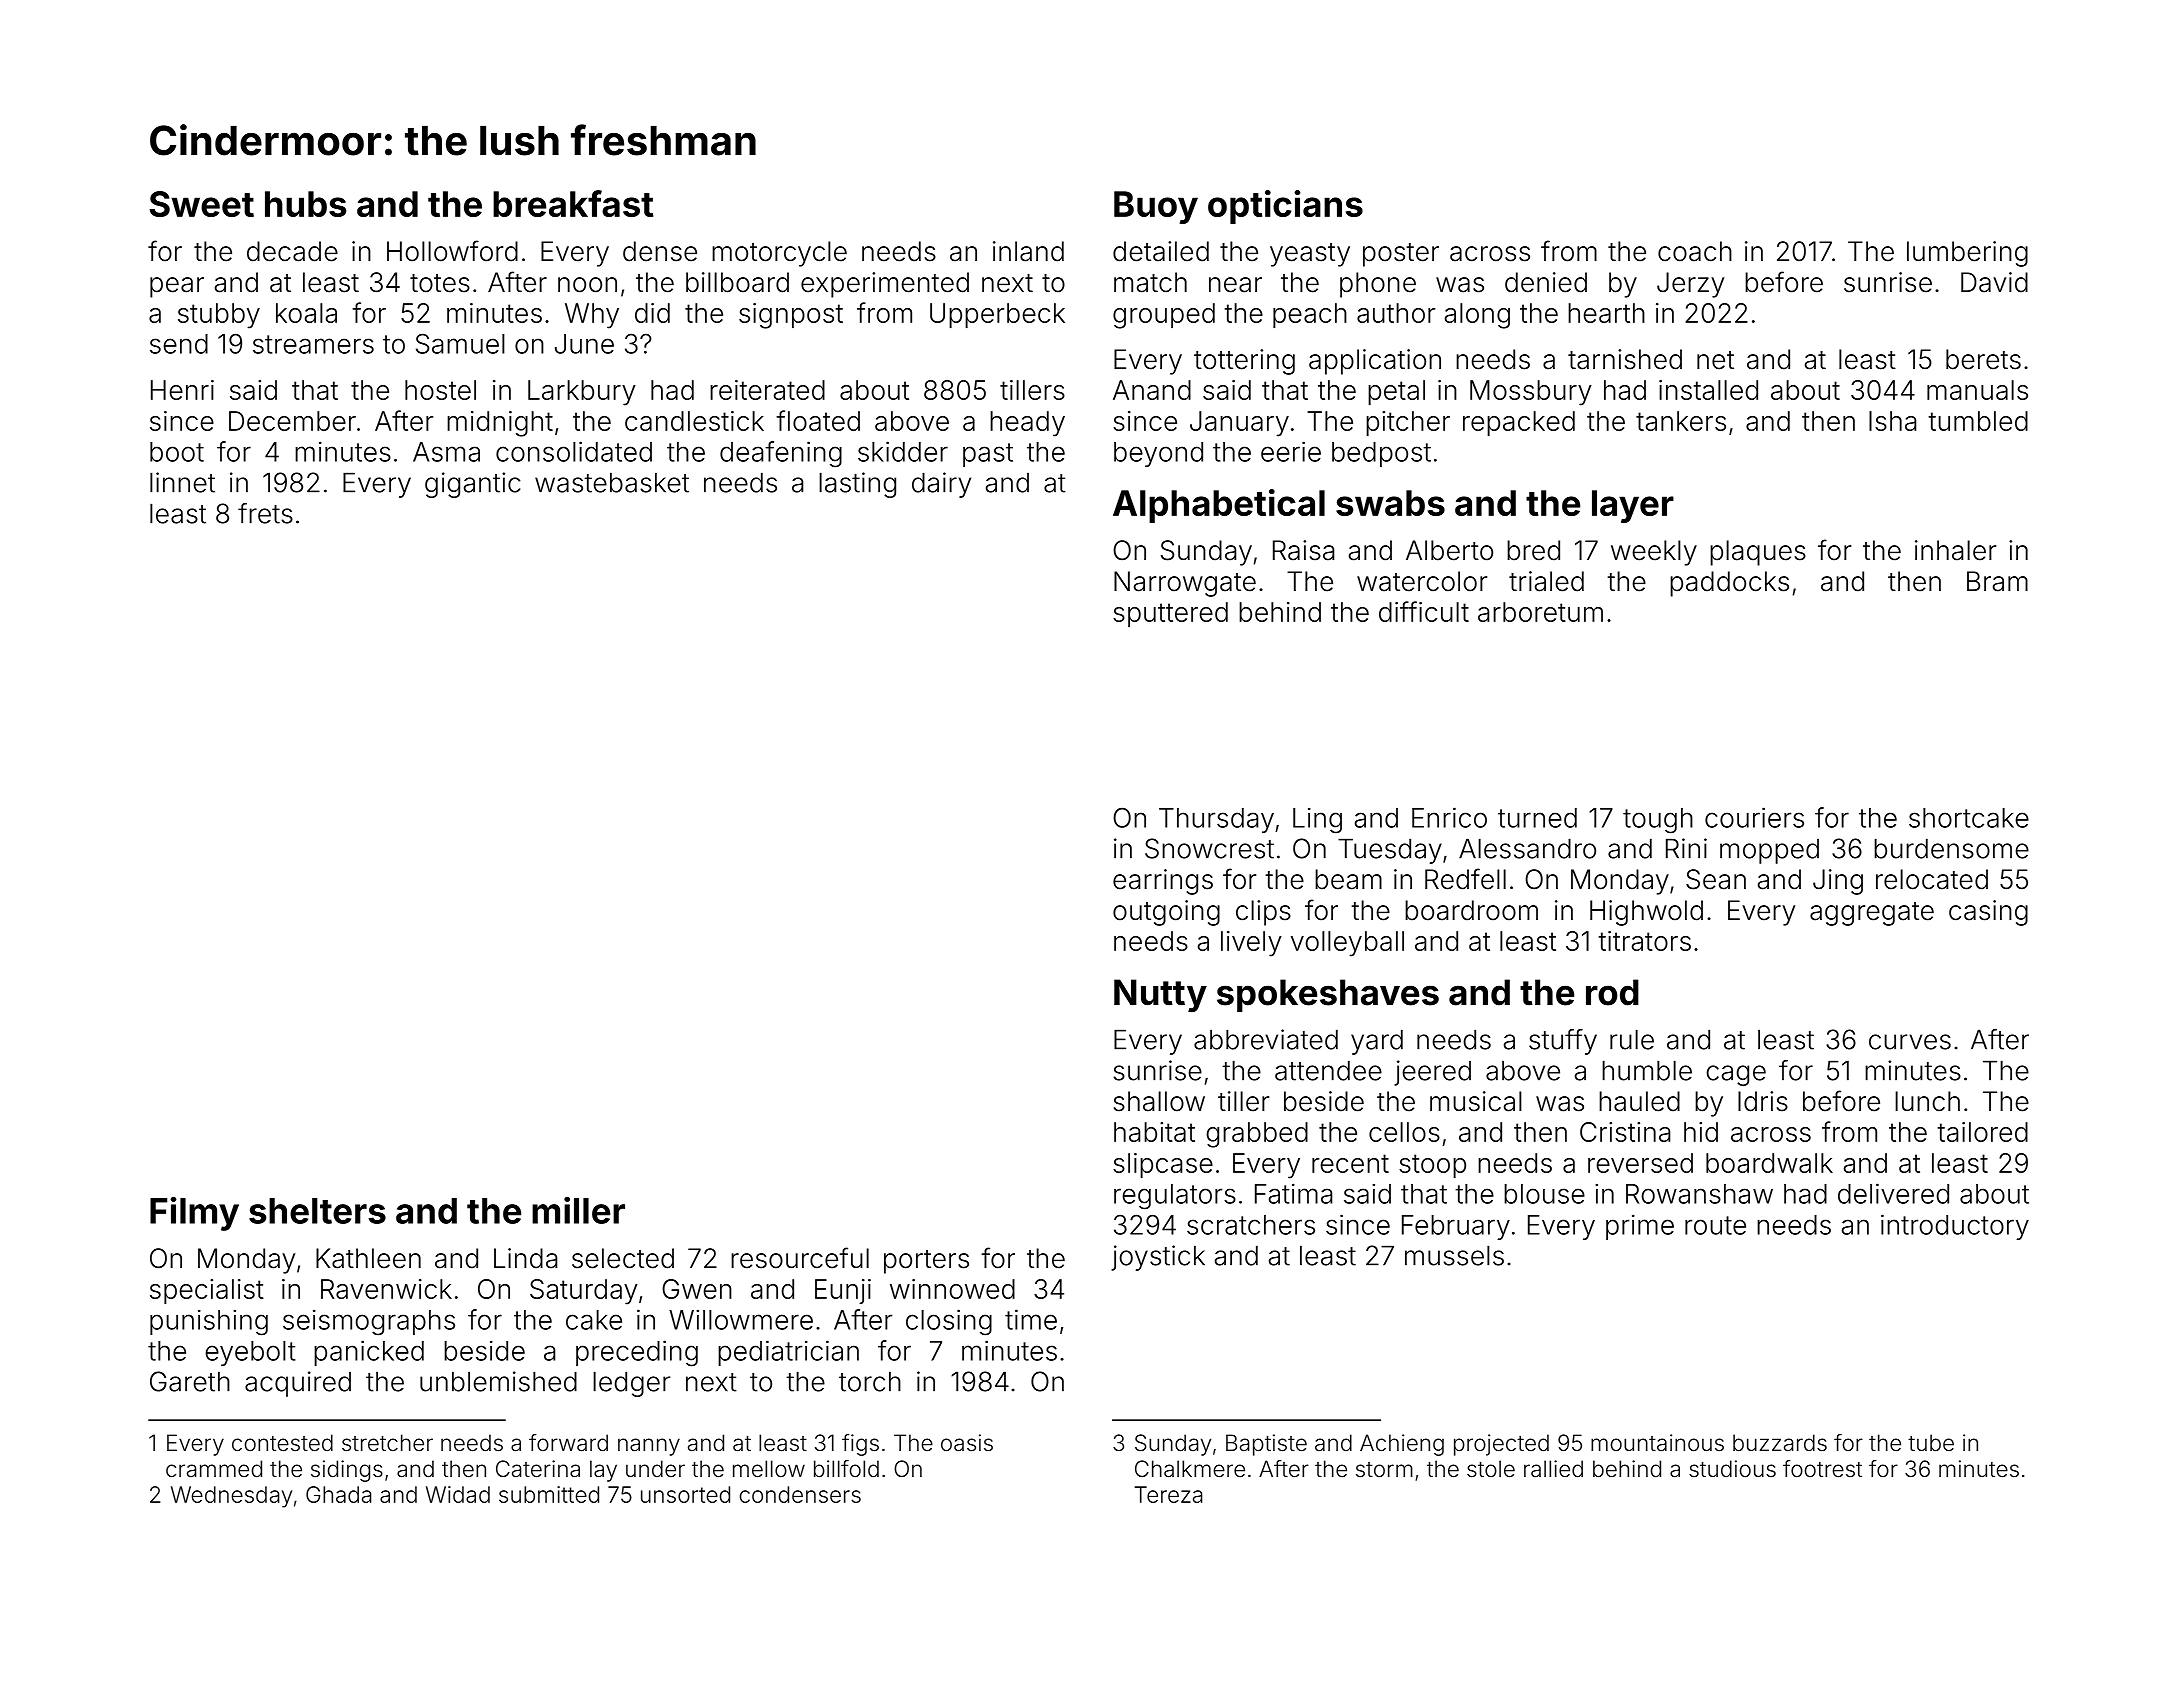  Describe the element at coordinates (292, 251) in the image. I see `decade` at that location.
